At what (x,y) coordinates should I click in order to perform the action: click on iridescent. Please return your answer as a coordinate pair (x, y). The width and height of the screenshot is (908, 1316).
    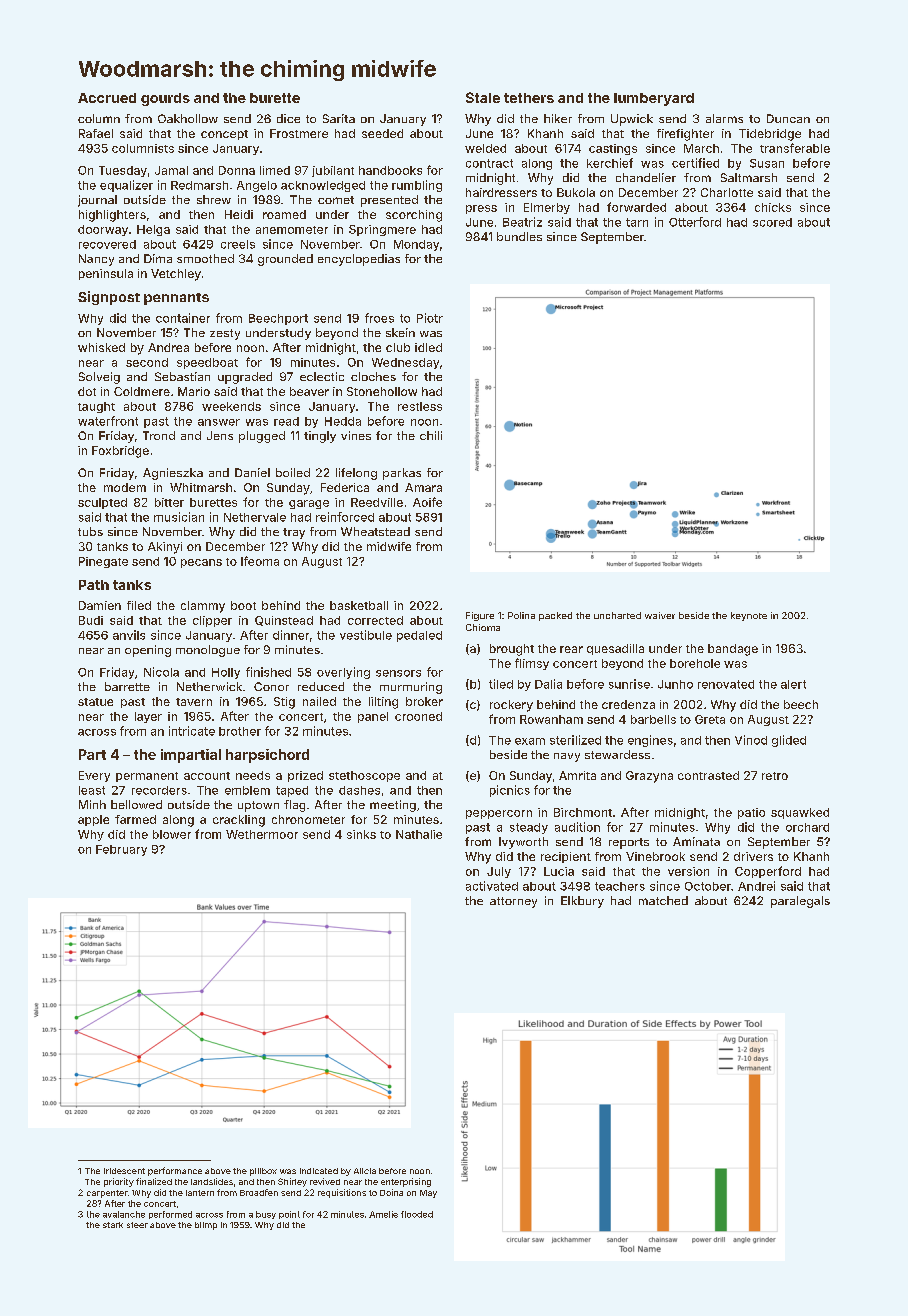
    Looking at the image, I should click on (124, 1171).
